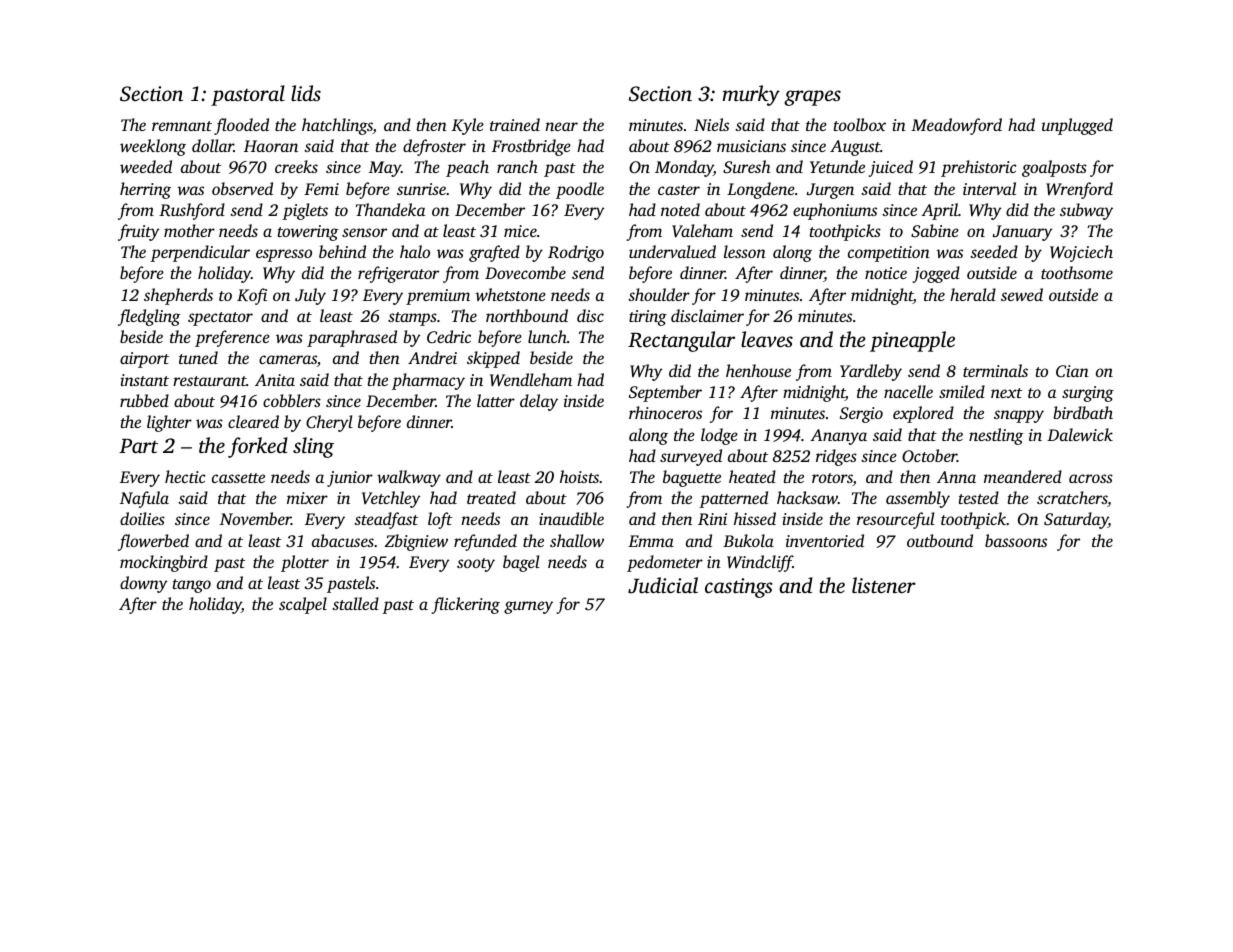  I want to click on goalposts, so click(1054, 168).
